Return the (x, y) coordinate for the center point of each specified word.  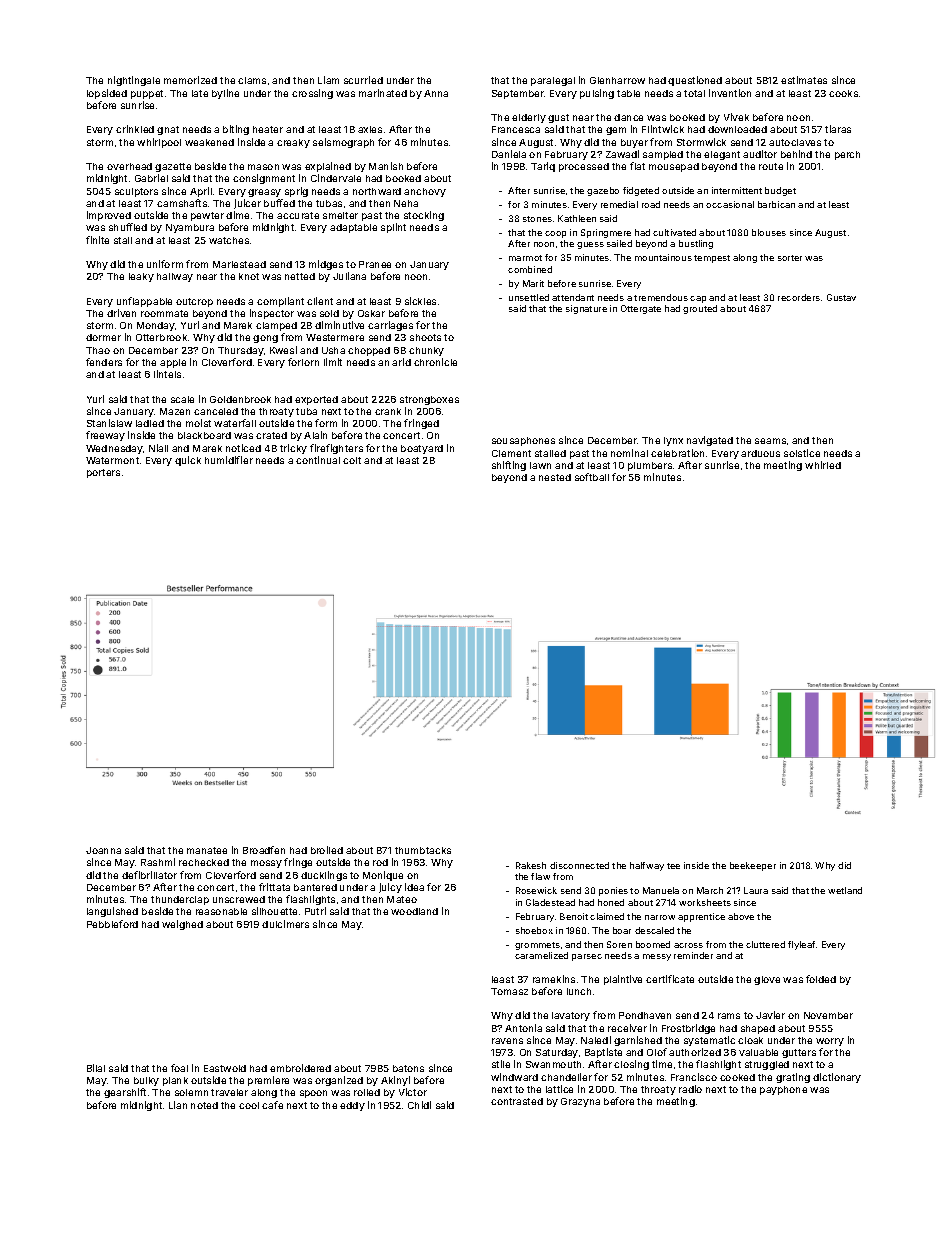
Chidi (419, 1105)
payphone (783, 1090)
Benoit (574, 916)
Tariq (543, 167)
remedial (619, 204)
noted (204, 1105)
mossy (266, 864)
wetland (845, 890)
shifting (509, 466)
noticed (243, 448)
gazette (173, 167)
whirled (823, 465)
